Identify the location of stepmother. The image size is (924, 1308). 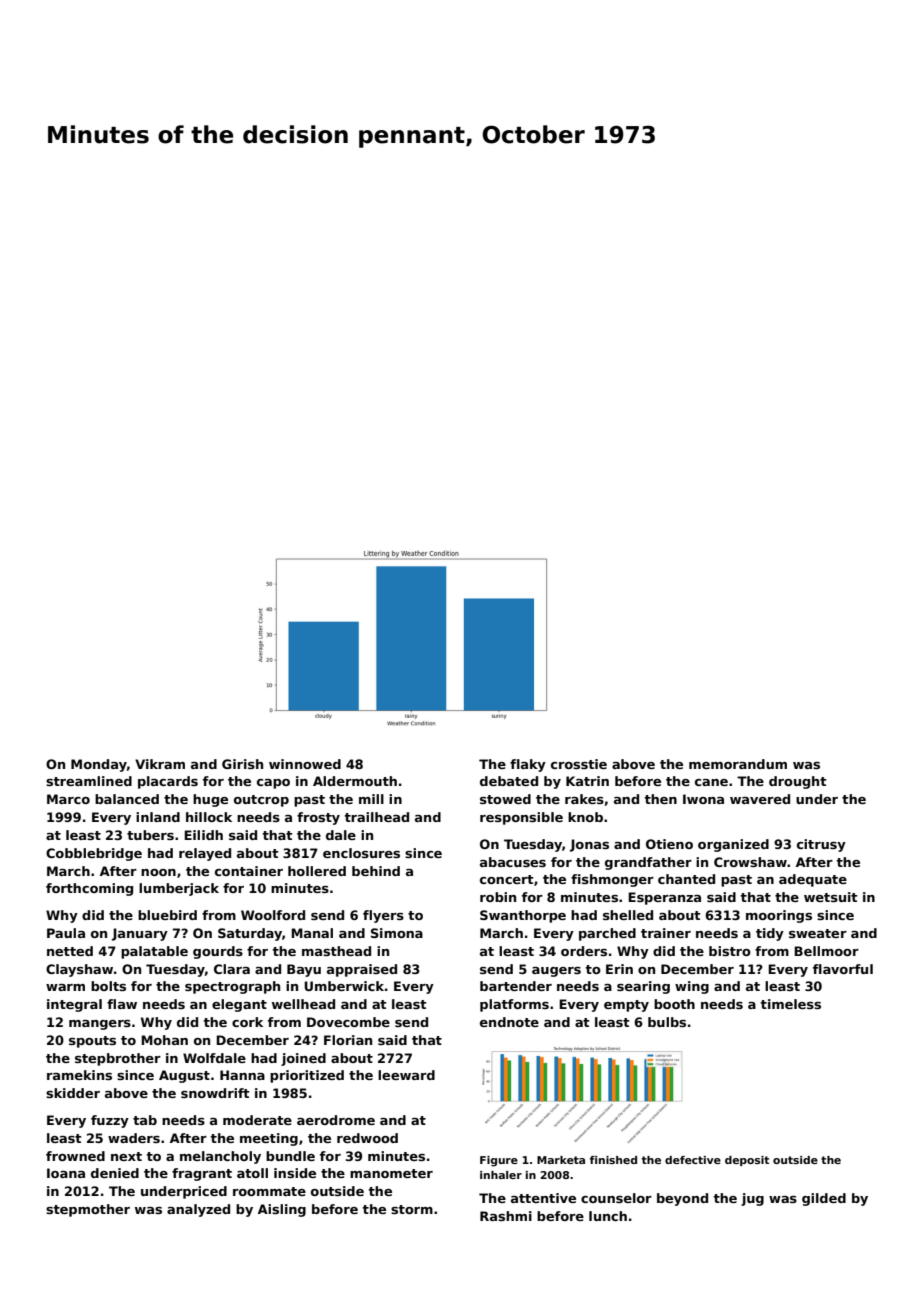
(88, 1210).
